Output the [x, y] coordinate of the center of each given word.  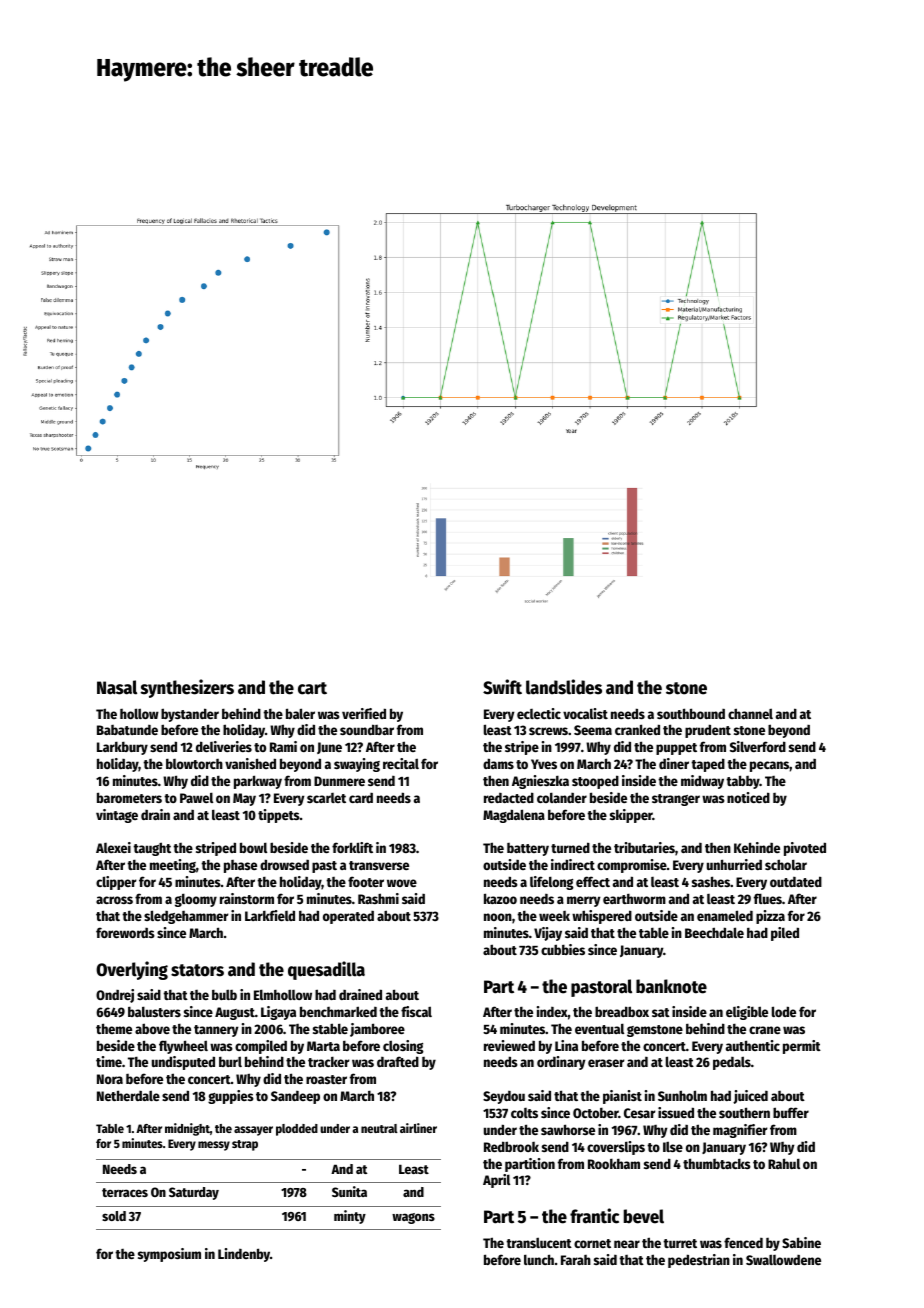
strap [245, 1145]
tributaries [644, 847]
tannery [216, 1031]
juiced [750, 1097]
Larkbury [122, 748]
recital [401, 763]
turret [680, 1243]
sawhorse [568, 1129]
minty [350, 1217]
